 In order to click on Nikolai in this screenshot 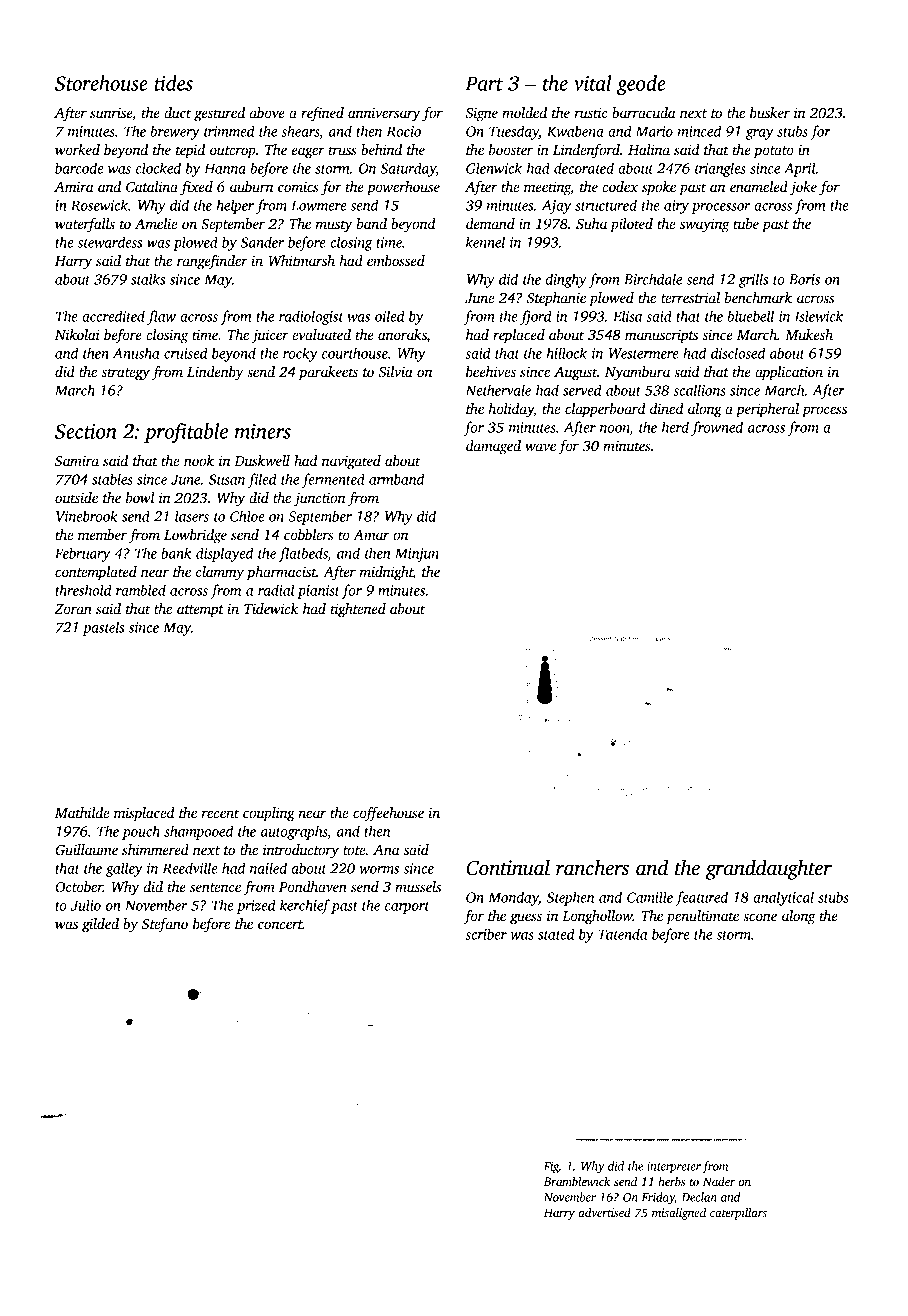, I will do `click(77, 334)`.
